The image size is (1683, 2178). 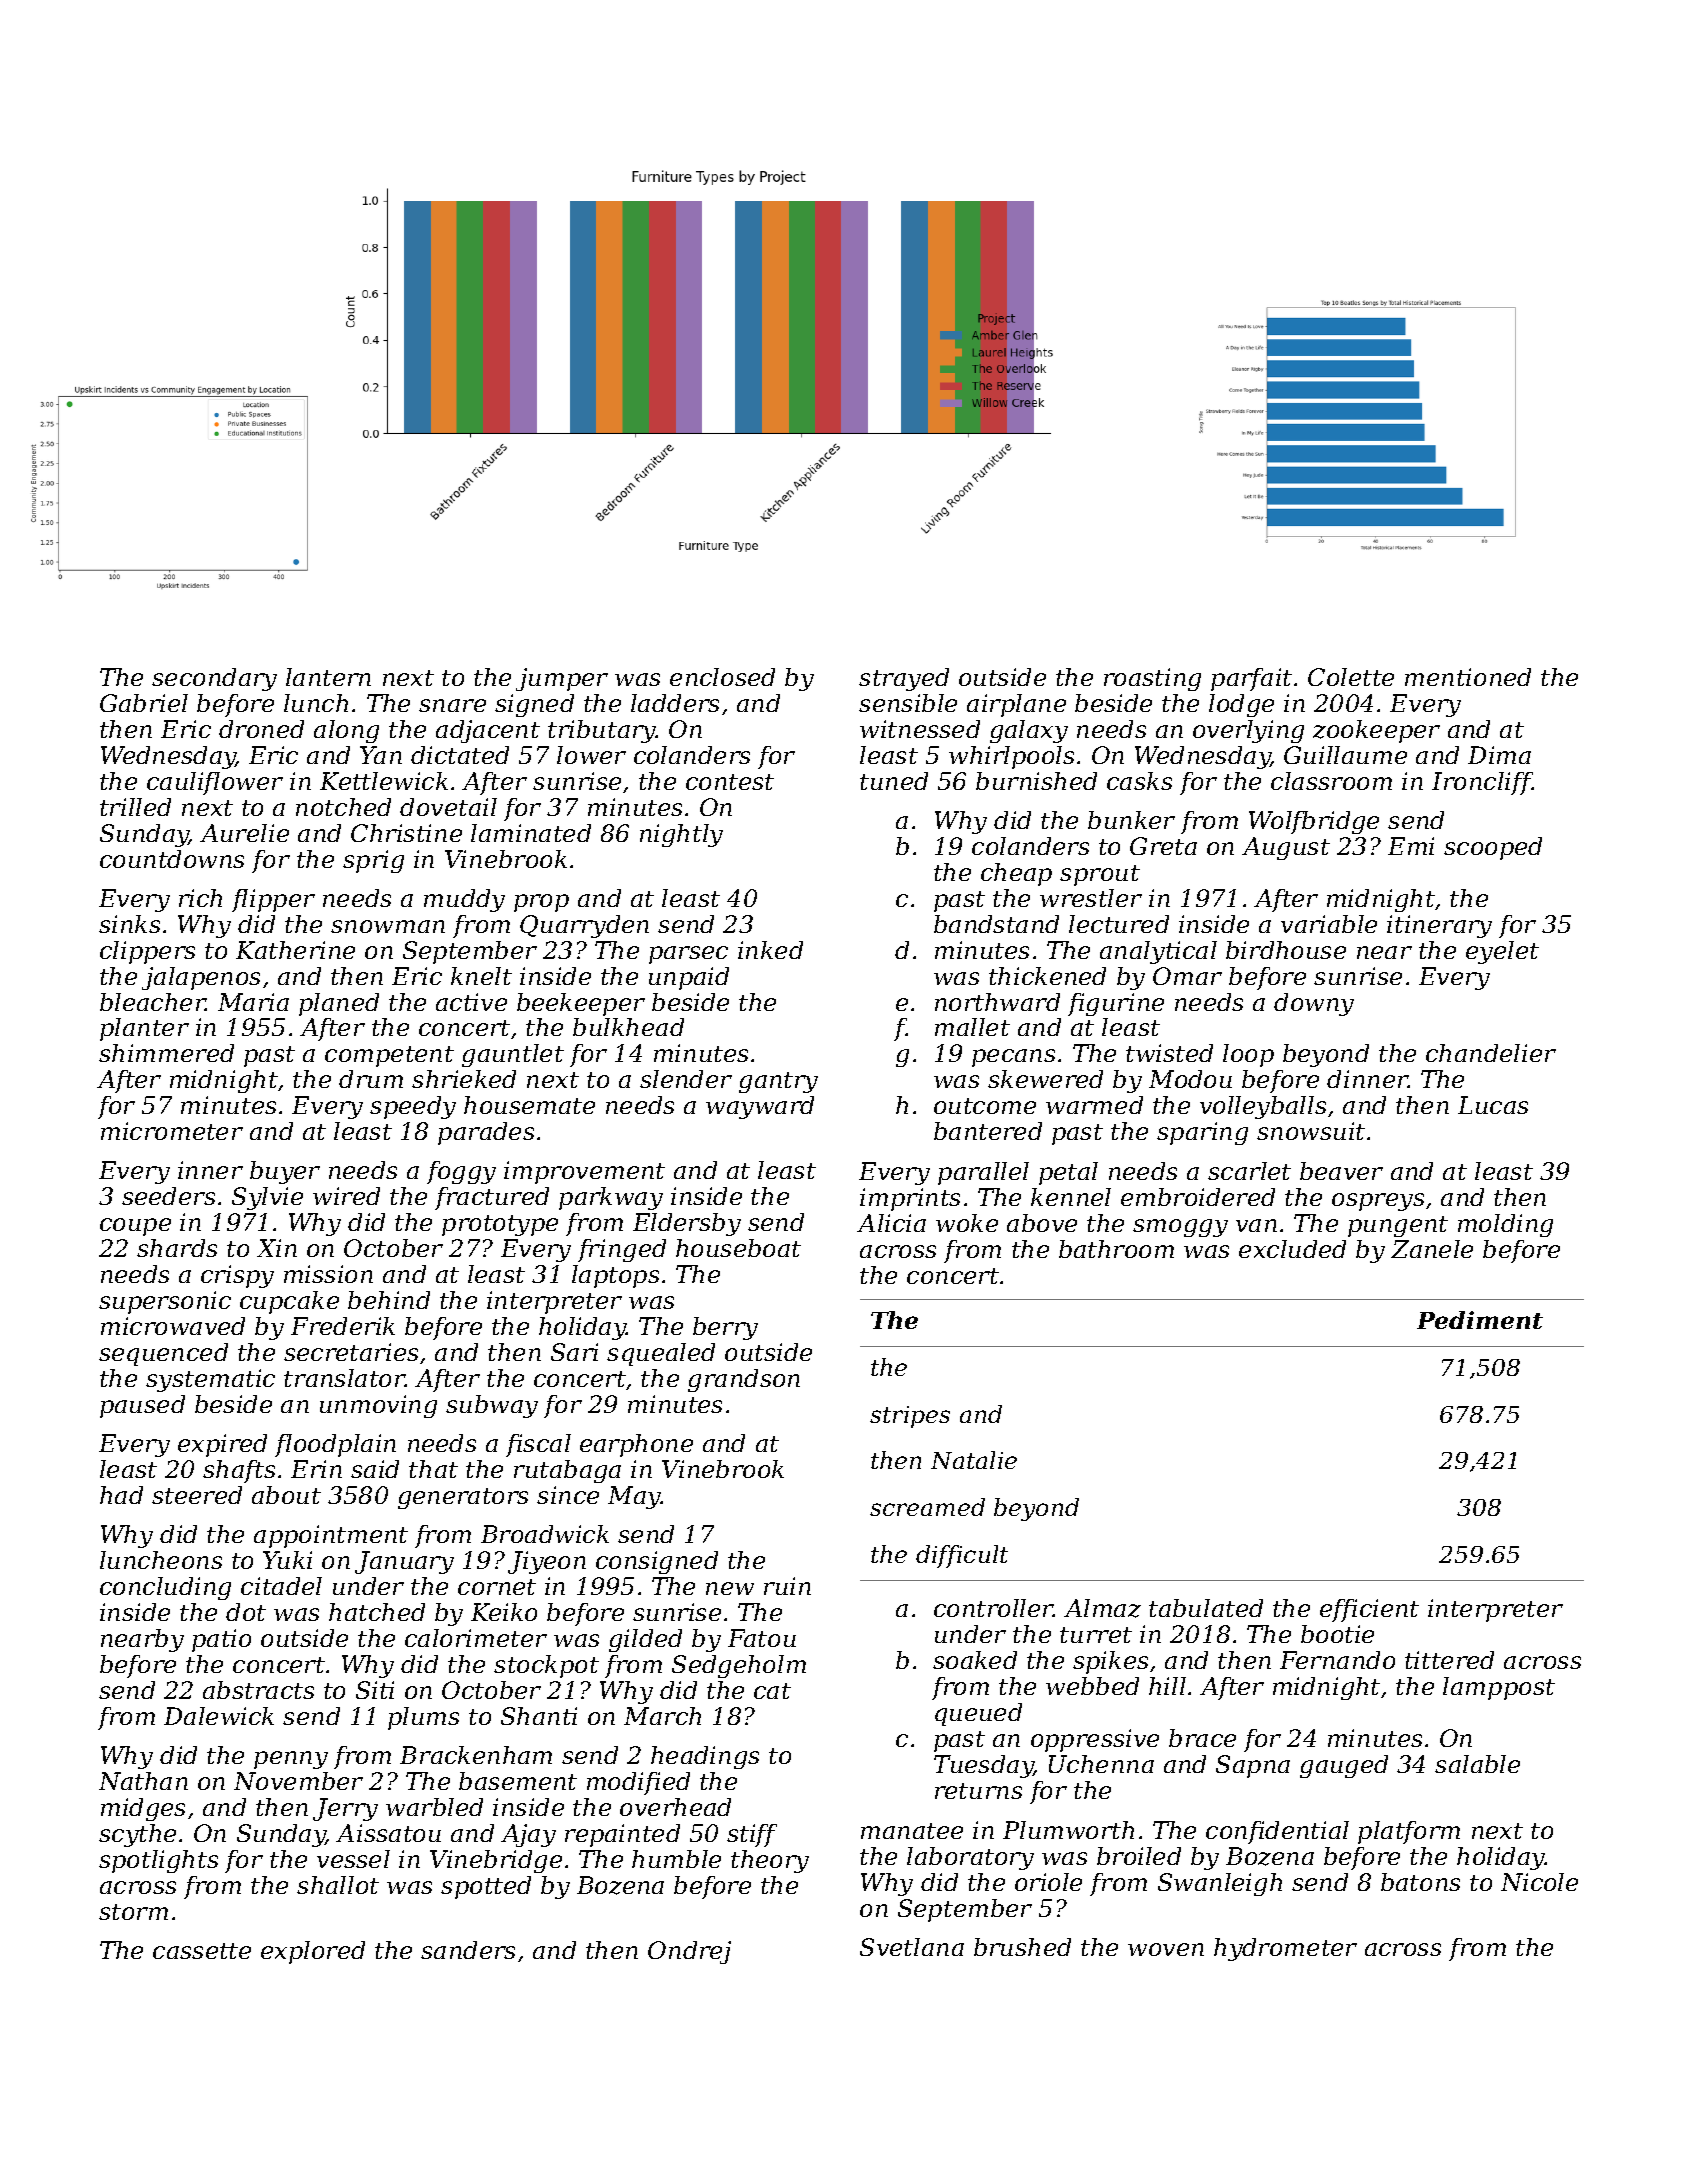 I want to click on queued, so click(x=978, y=1714).
